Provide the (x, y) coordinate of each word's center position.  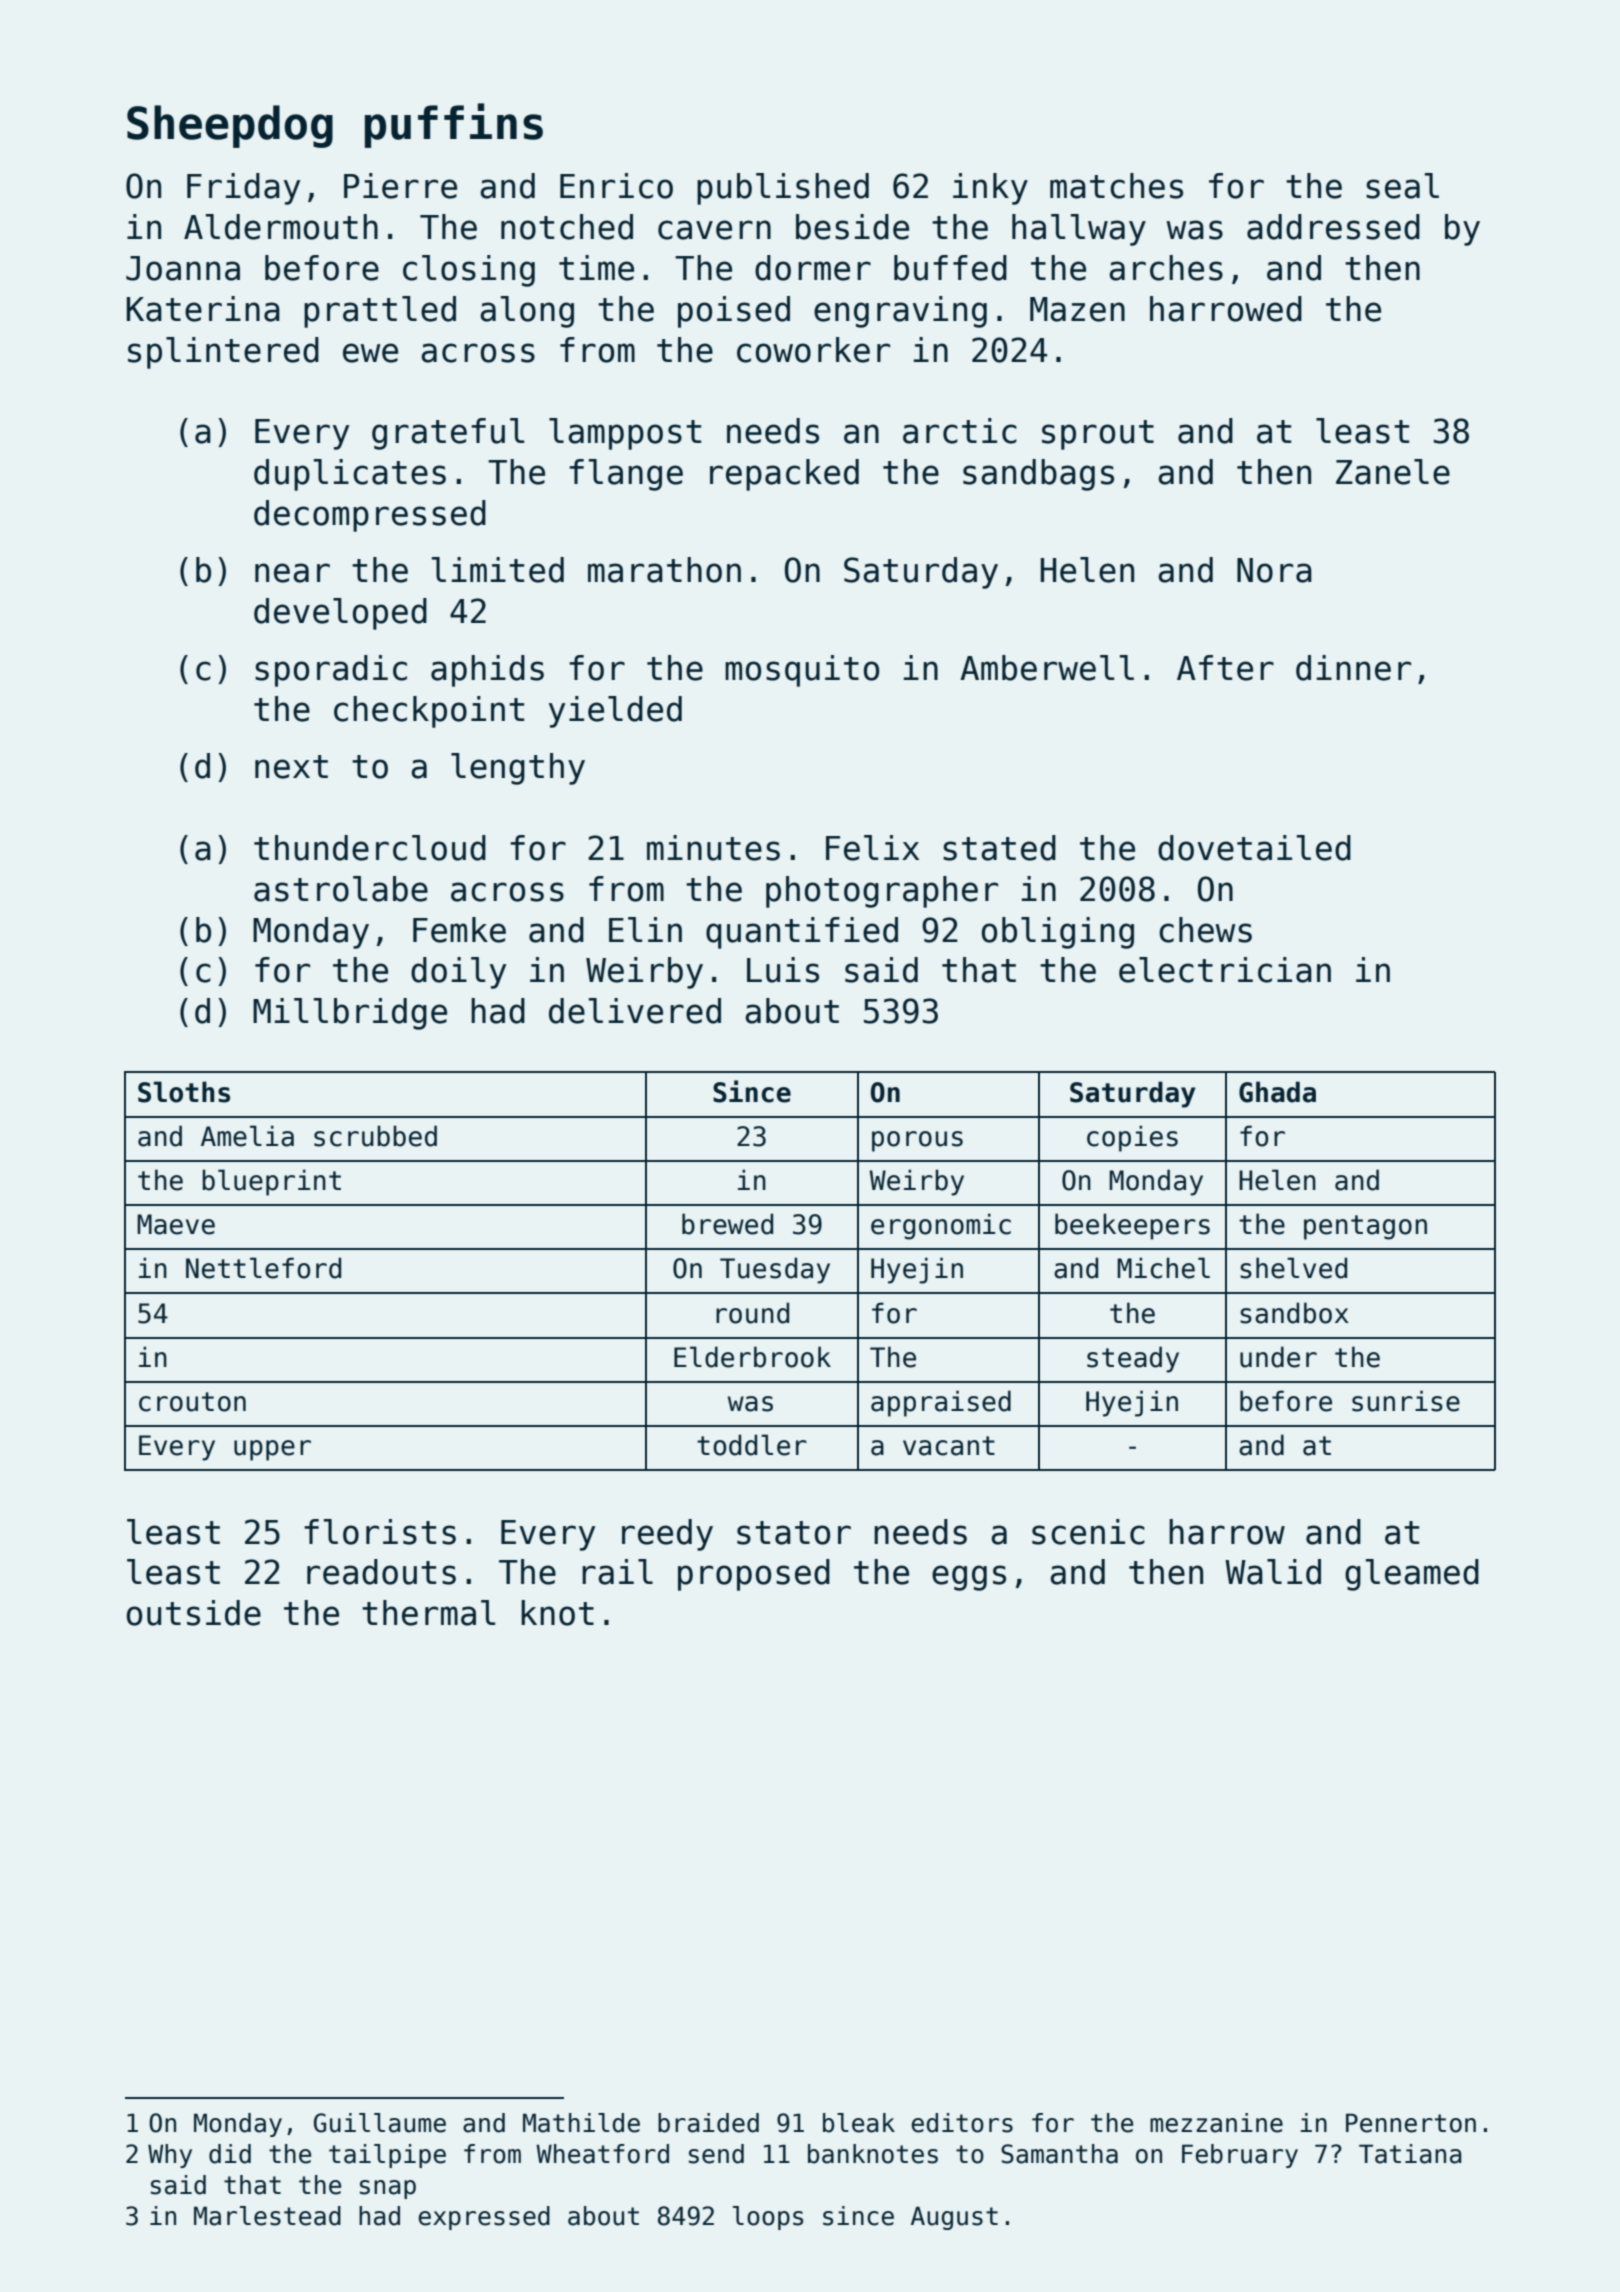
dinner (1353, 668)
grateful (448, 434)
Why (170, 2156)
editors (962, 2123)
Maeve (176, 1224)
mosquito (802, 671)
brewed (727, 1224)
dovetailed (1254, 848)
